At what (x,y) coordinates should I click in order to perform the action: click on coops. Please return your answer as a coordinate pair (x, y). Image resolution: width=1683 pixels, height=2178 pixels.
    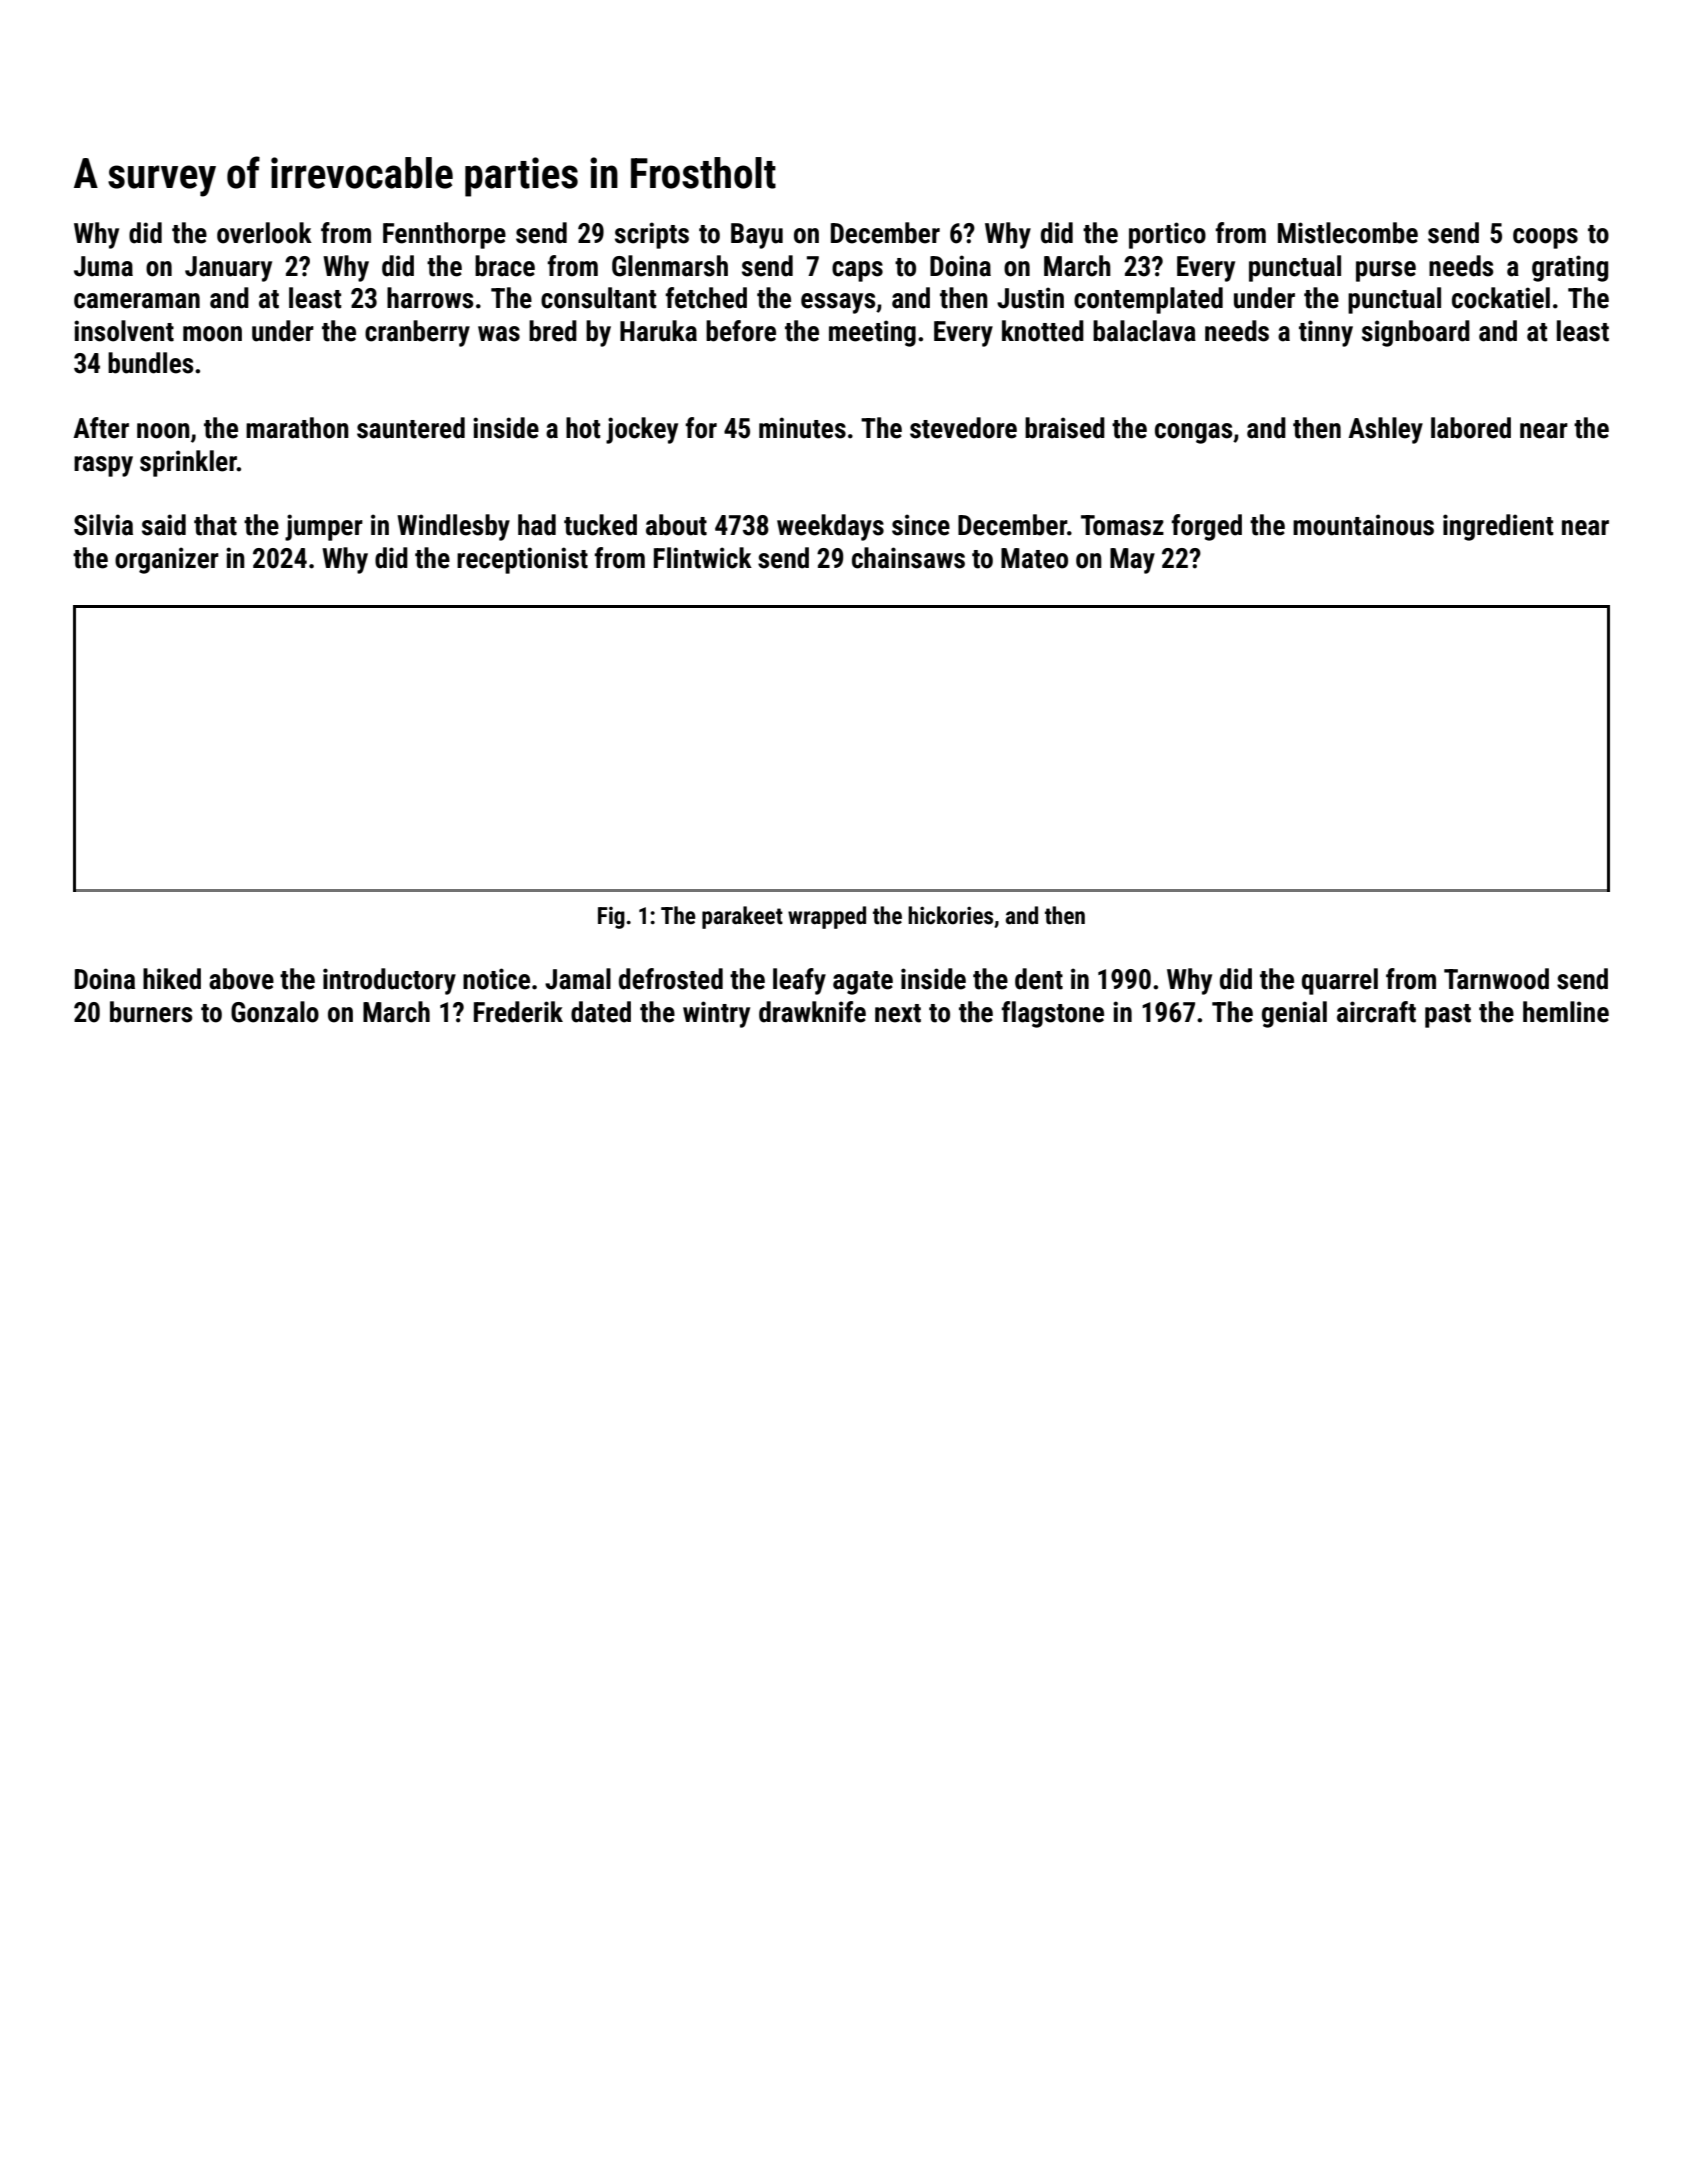
    Looking at the image, I should click on (1545, 238).
